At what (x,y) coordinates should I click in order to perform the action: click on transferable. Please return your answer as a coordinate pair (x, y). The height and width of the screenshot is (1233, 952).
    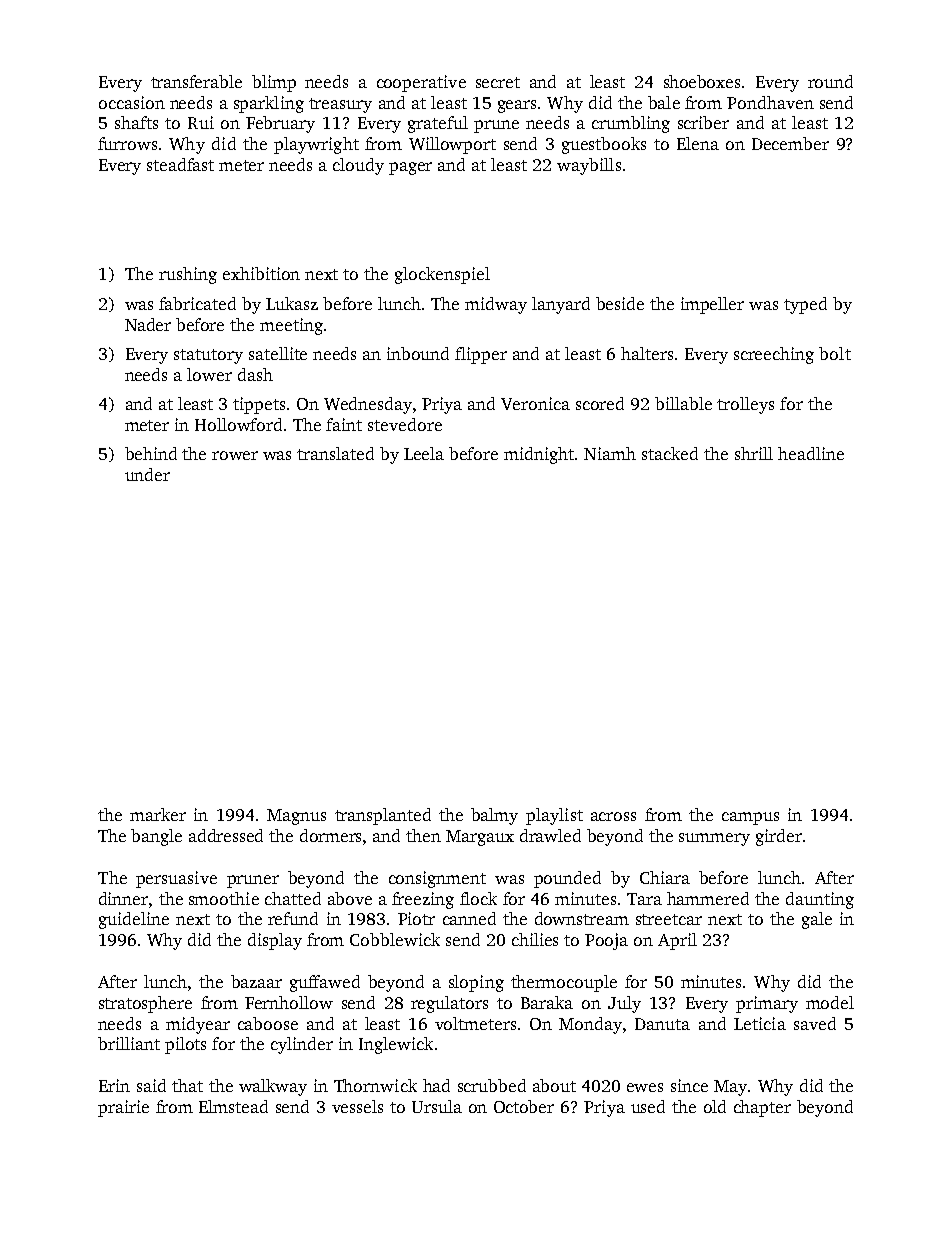
    Looking at the image, I should click on (196, 81).
